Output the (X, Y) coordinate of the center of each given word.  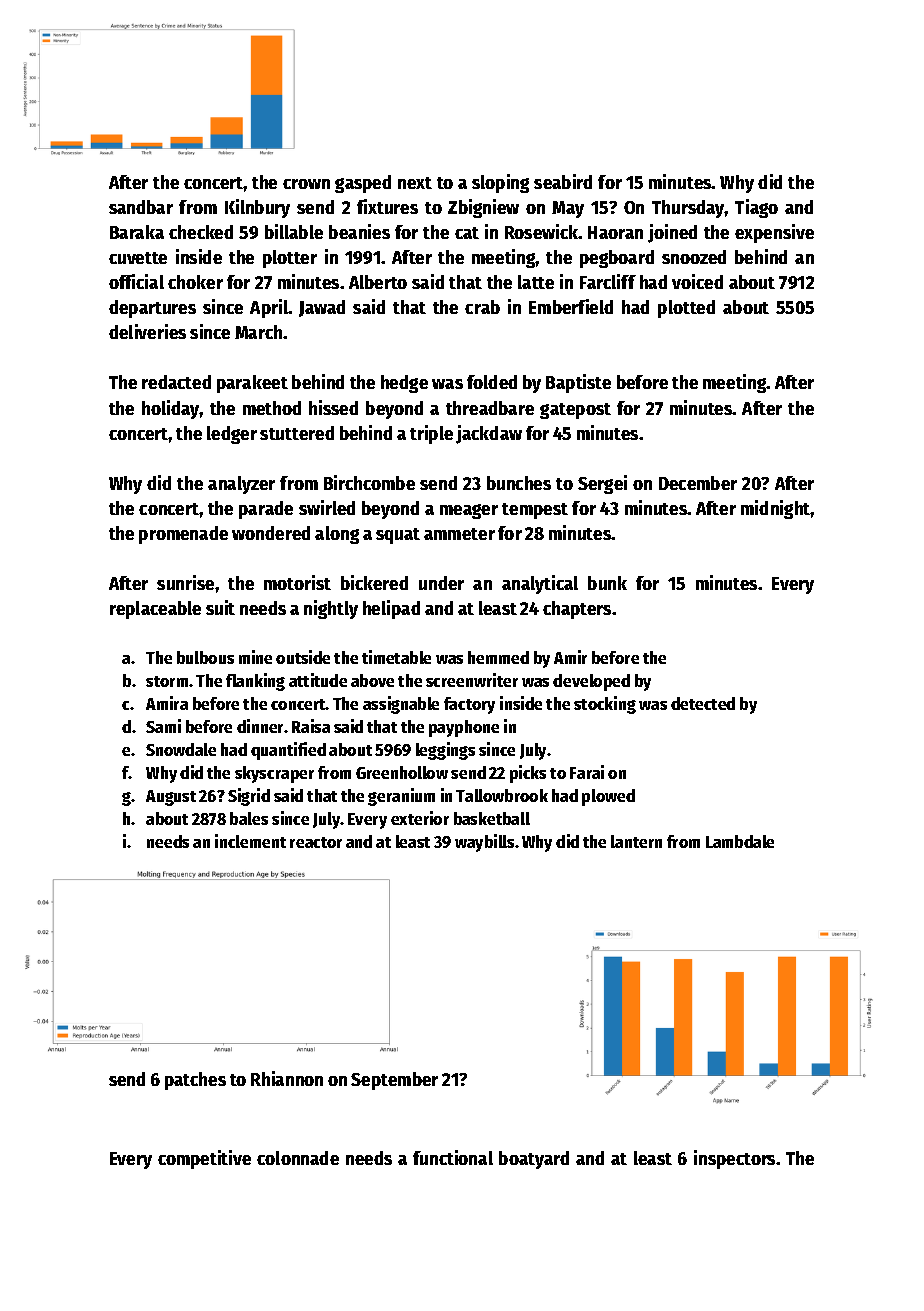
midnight (776, 509)
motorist (297, 582)
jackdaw (489, 434)
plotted (686, 309)
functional (453, 1157)
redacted (176, 382)
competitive (204, 1159)
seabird (563, 181)
